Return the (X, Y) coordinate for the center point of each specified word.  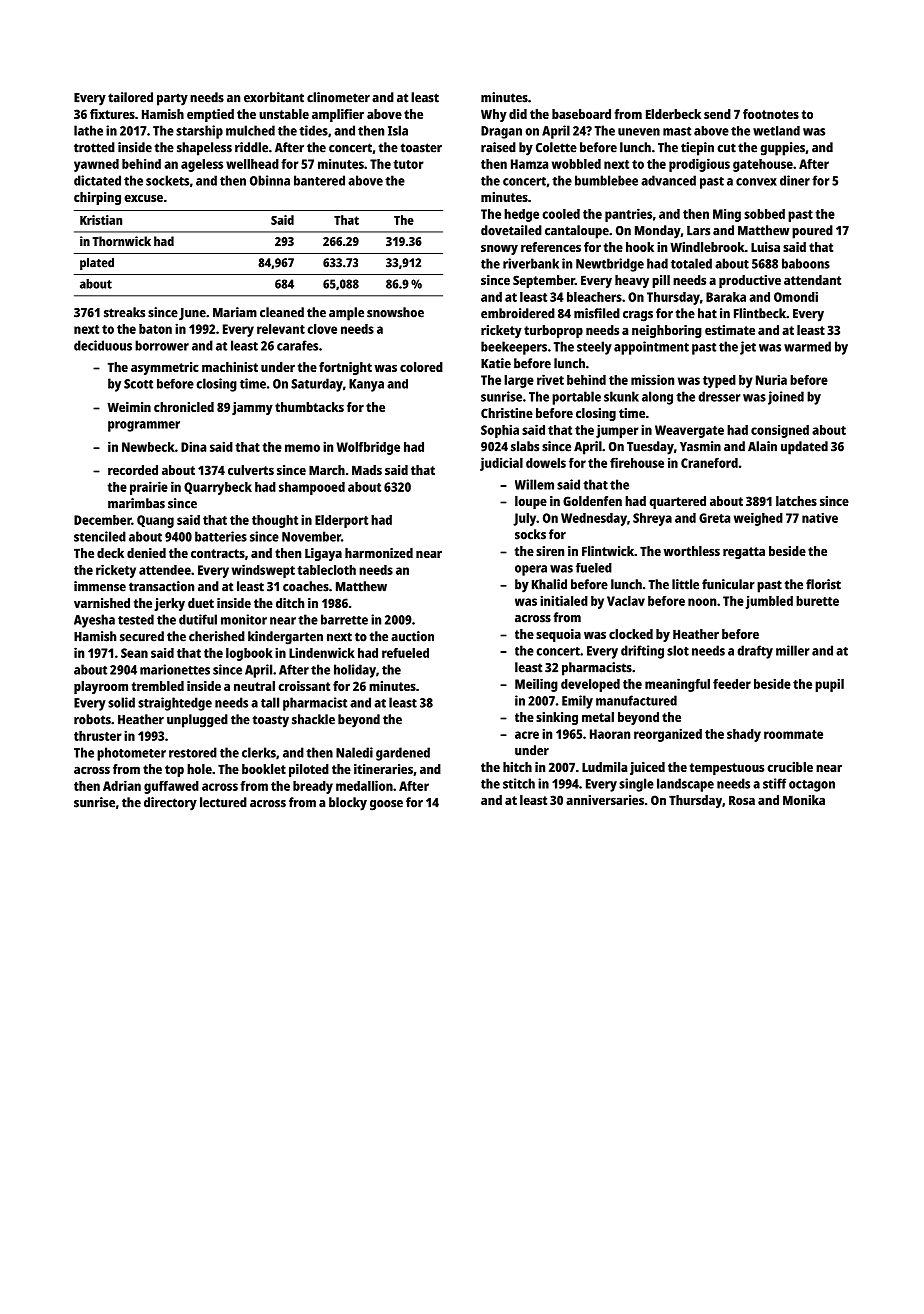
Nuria (771, 379)
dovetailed (511, 230)
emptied (210, 115)
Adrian (122, 785)
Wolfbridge (368, 448)
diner (795, 180)
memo (302, 448)
